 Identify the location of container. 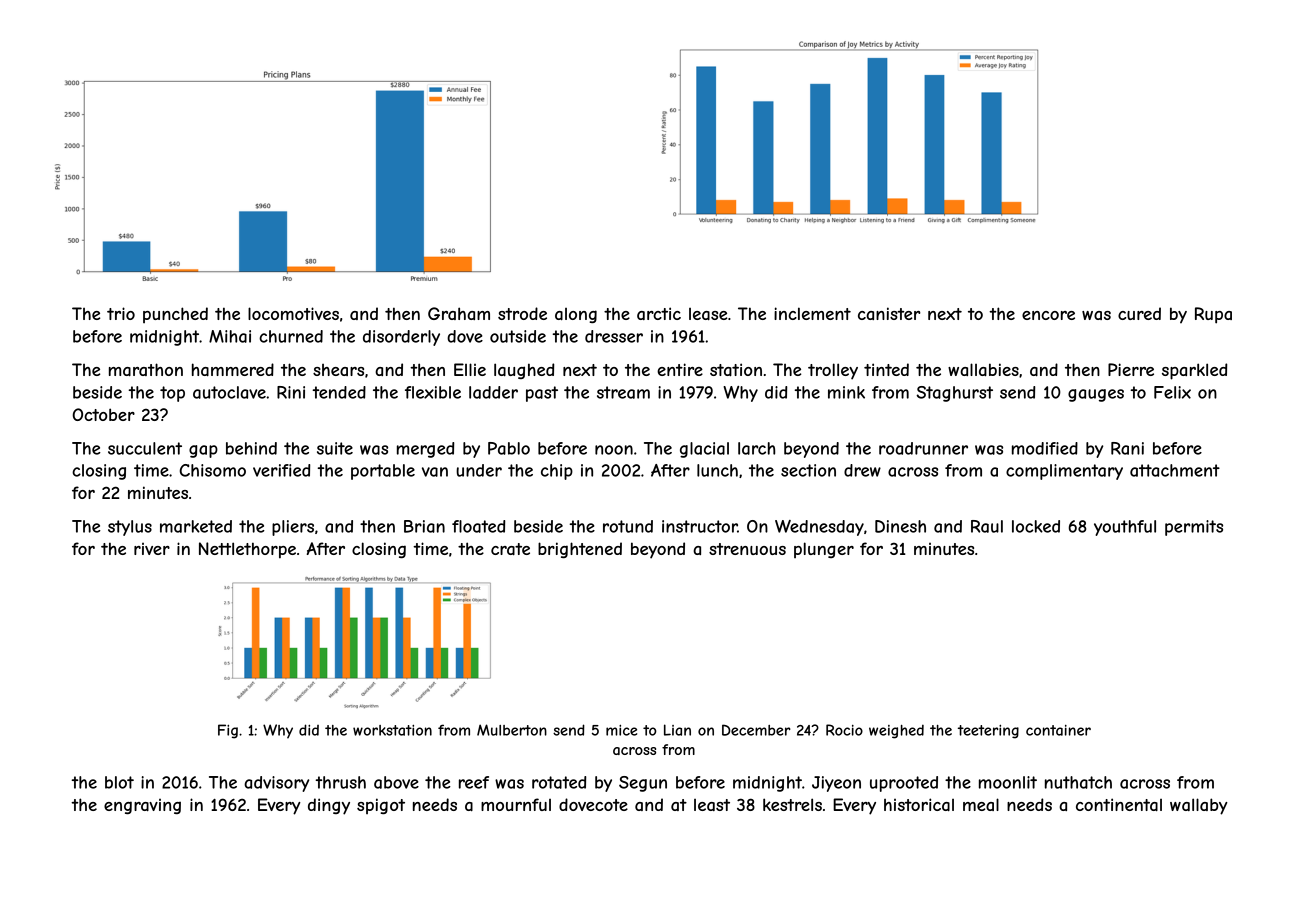
(1058, 730).
